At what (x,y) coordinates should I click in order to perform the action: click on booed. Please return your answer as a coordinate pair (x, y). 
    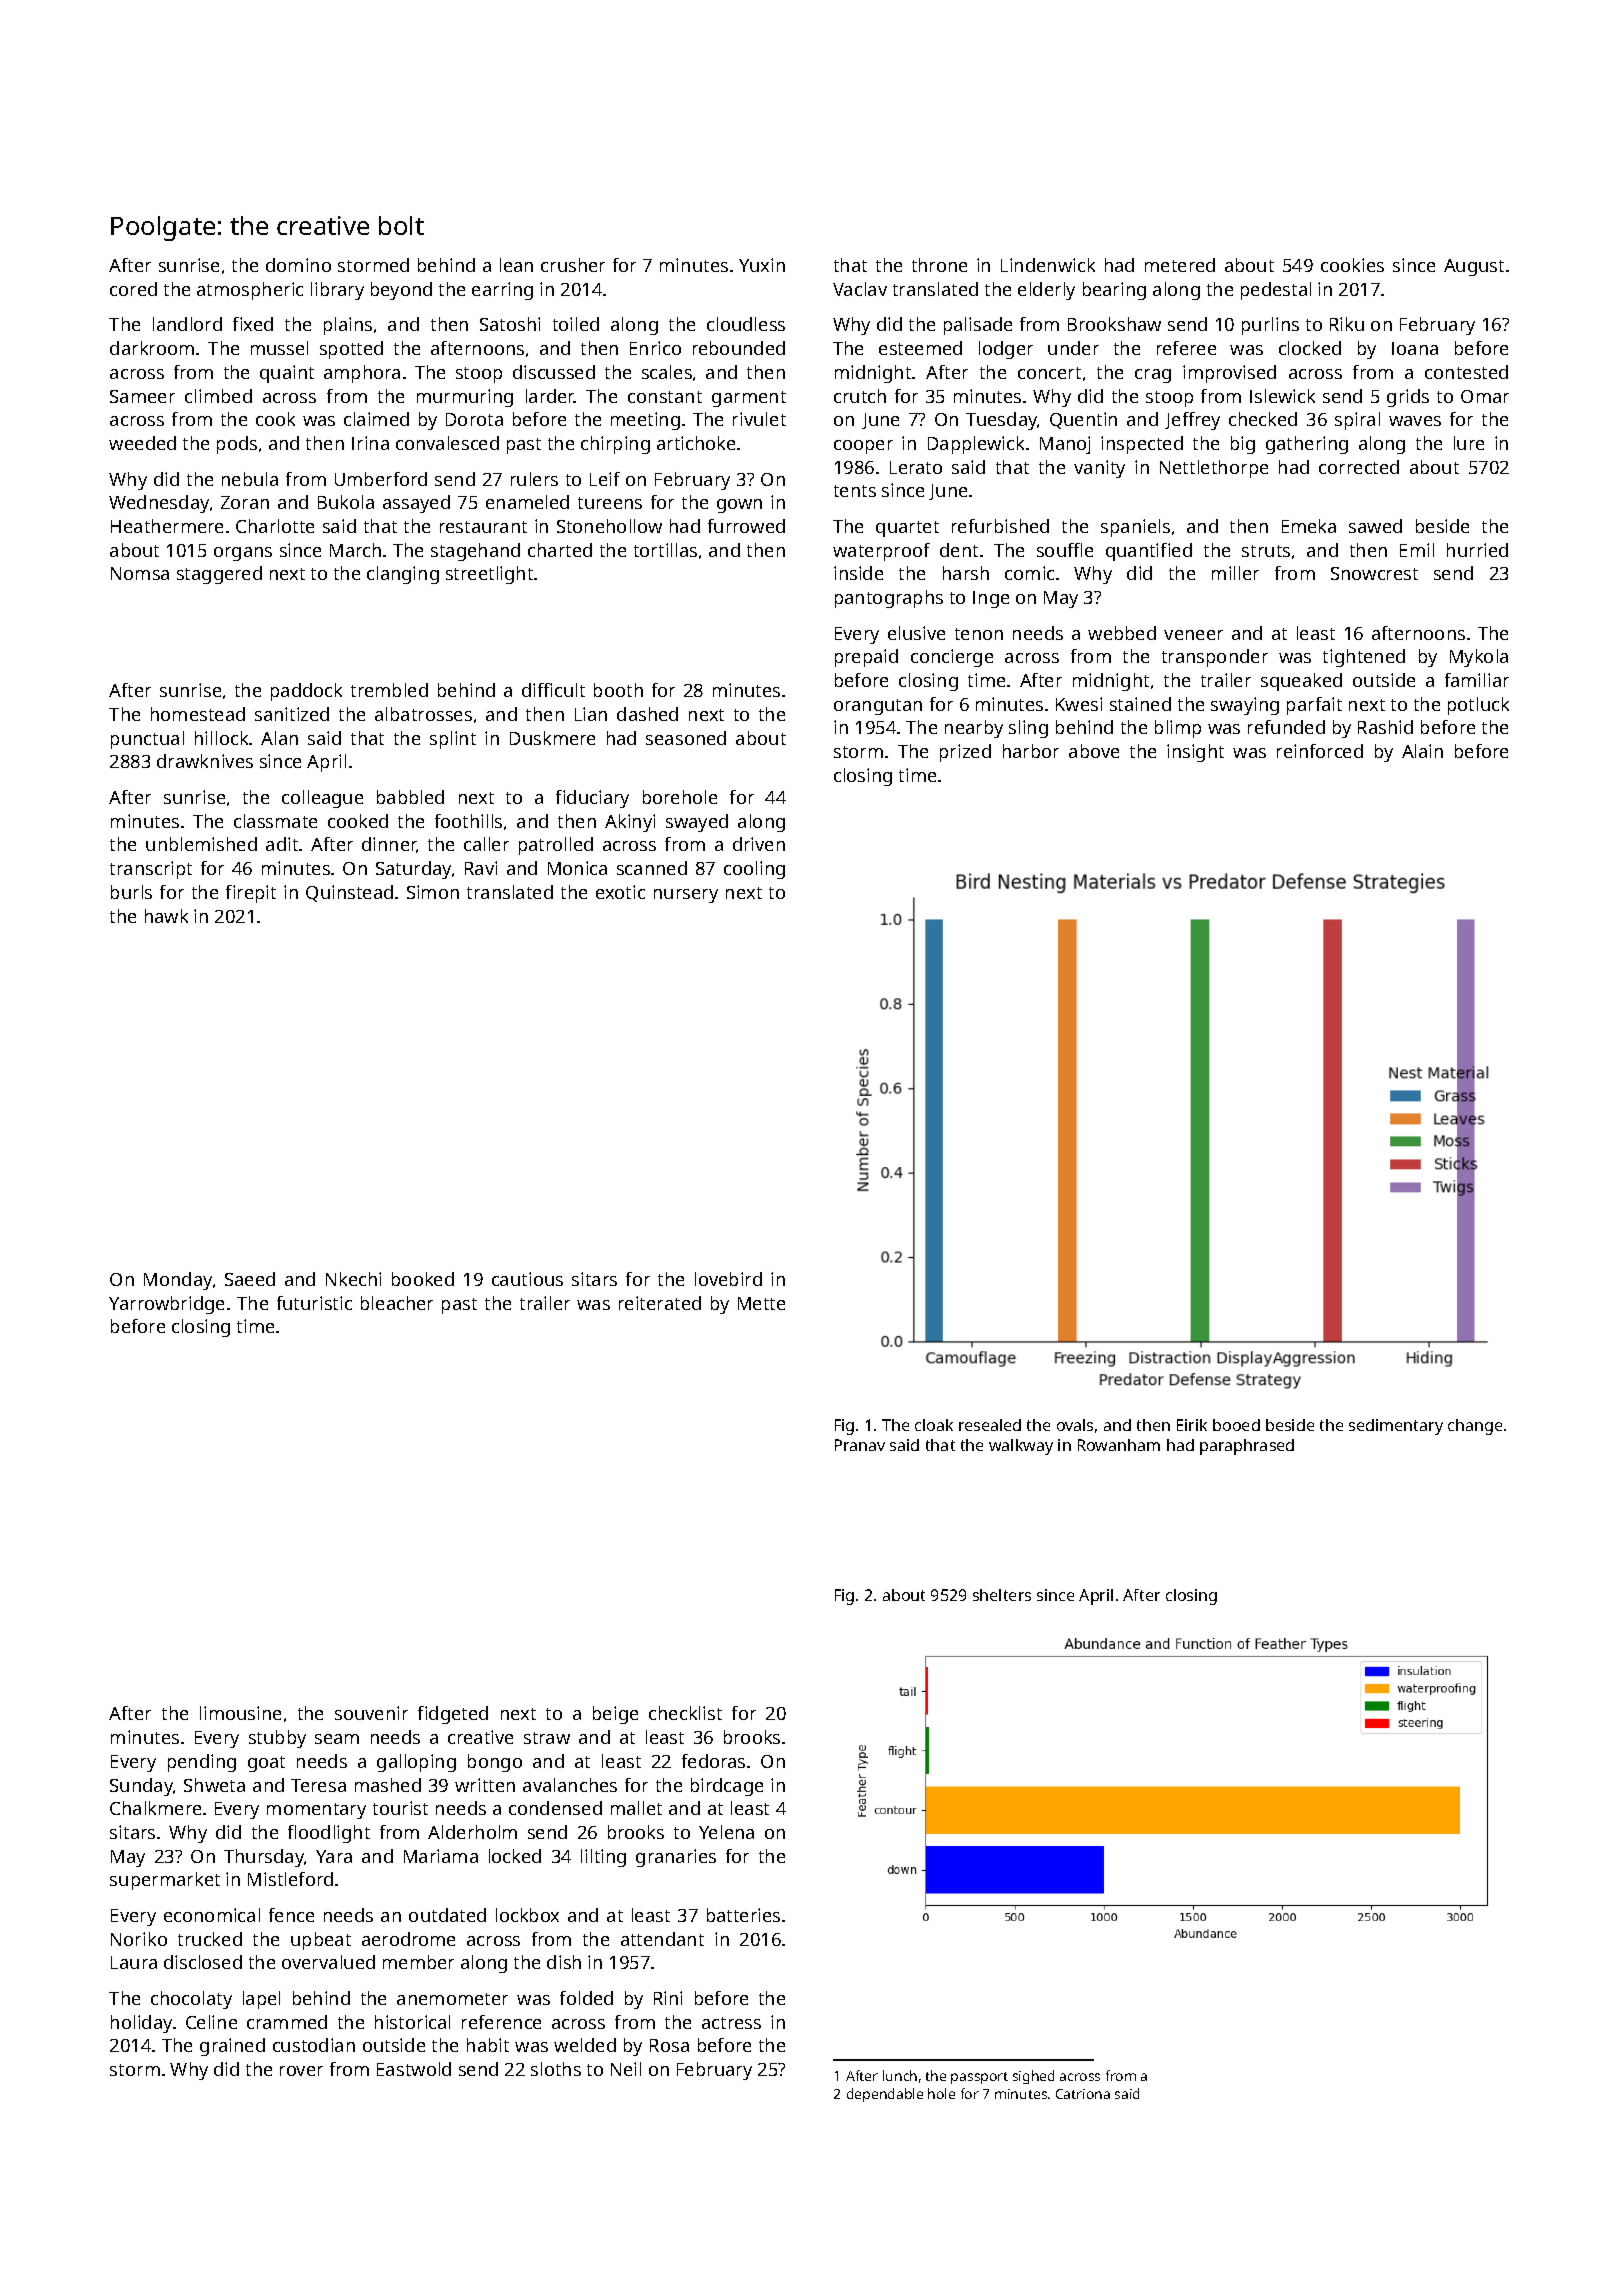
    Looking at the image, I should click on (1236, 1425).
